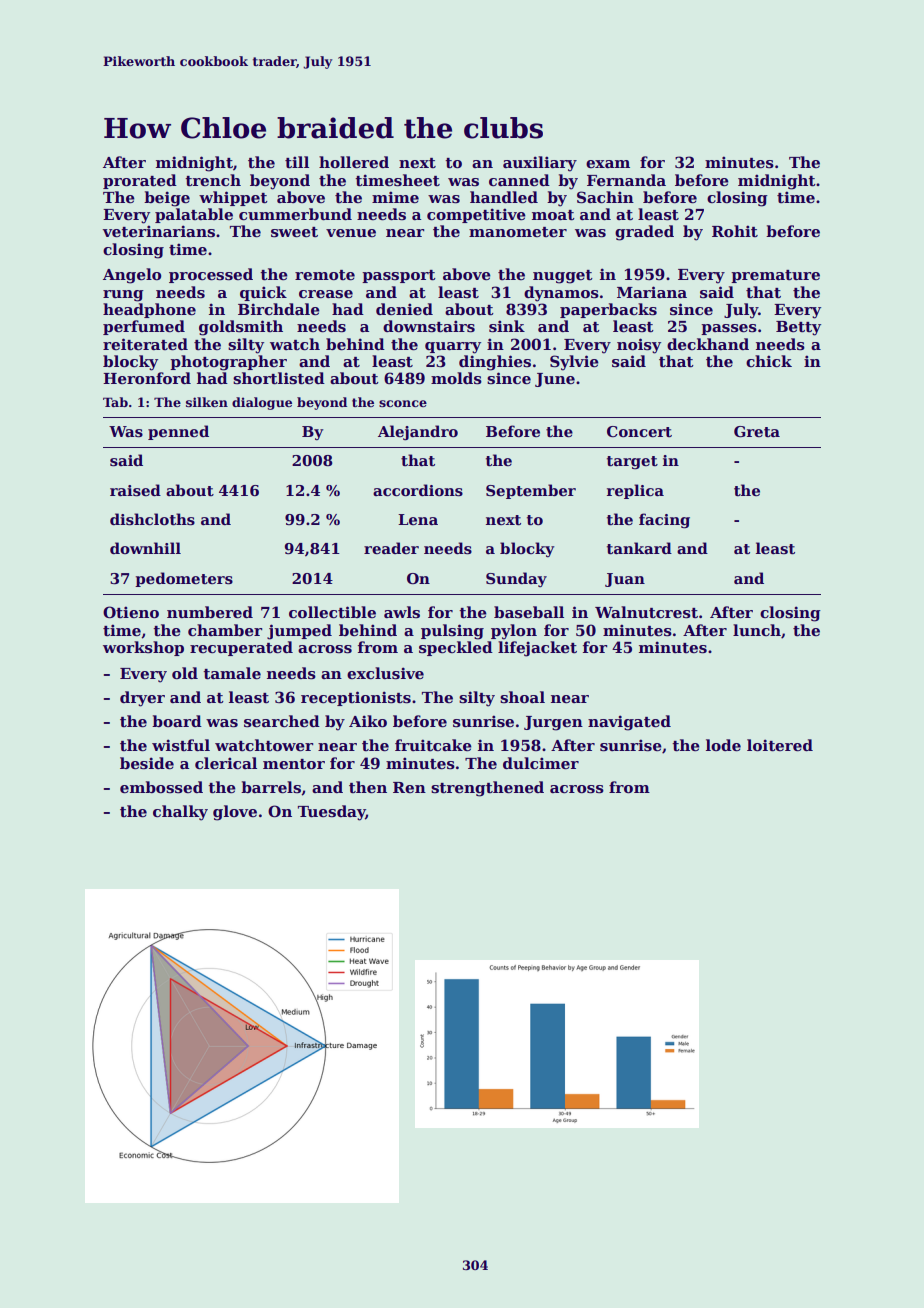 The height and width of the screenshot is (1308, 924). Describe the element at coordinates (180, 813) in the screenshot. I see `chalky` at that location.
